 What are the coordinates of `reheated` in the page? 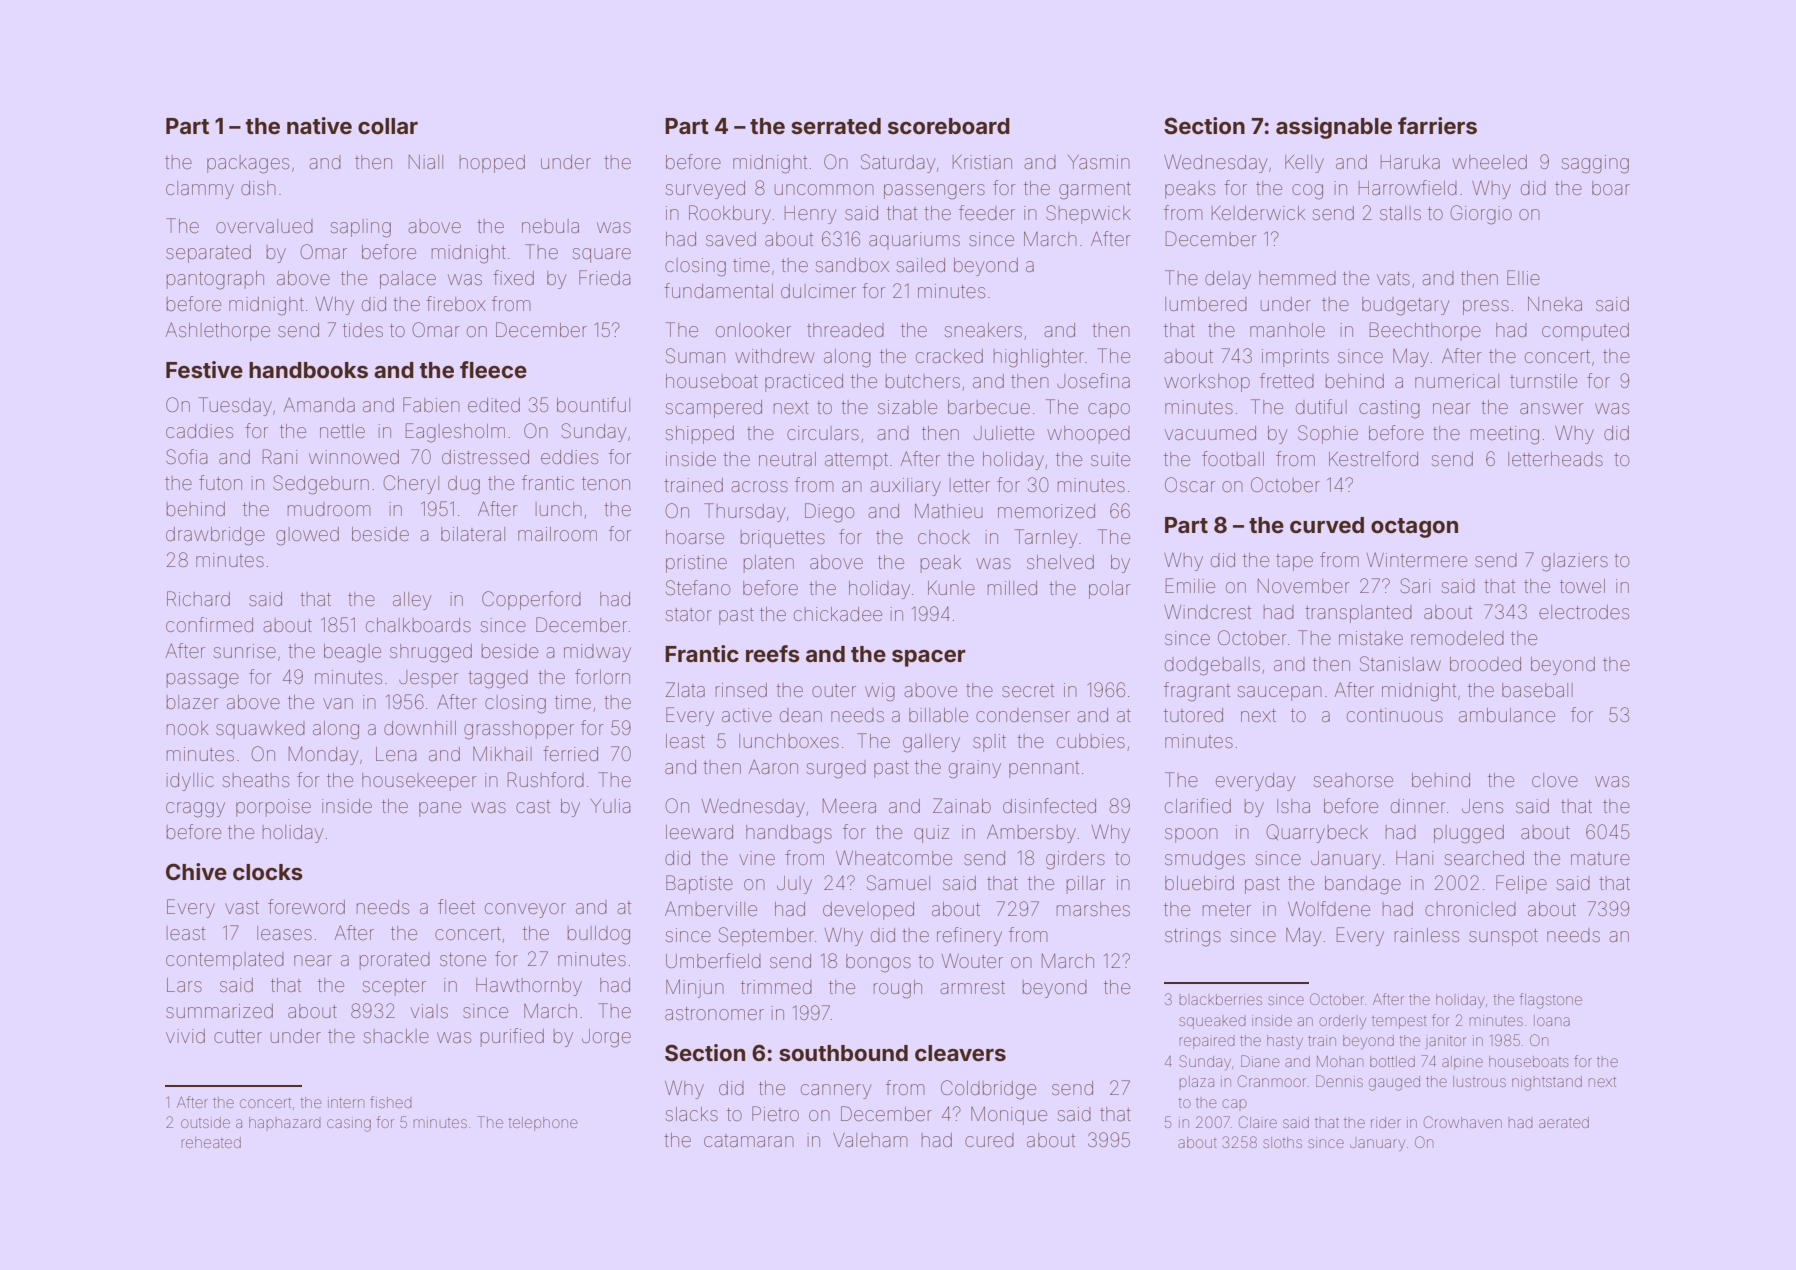 It's located at (211, 1142).
